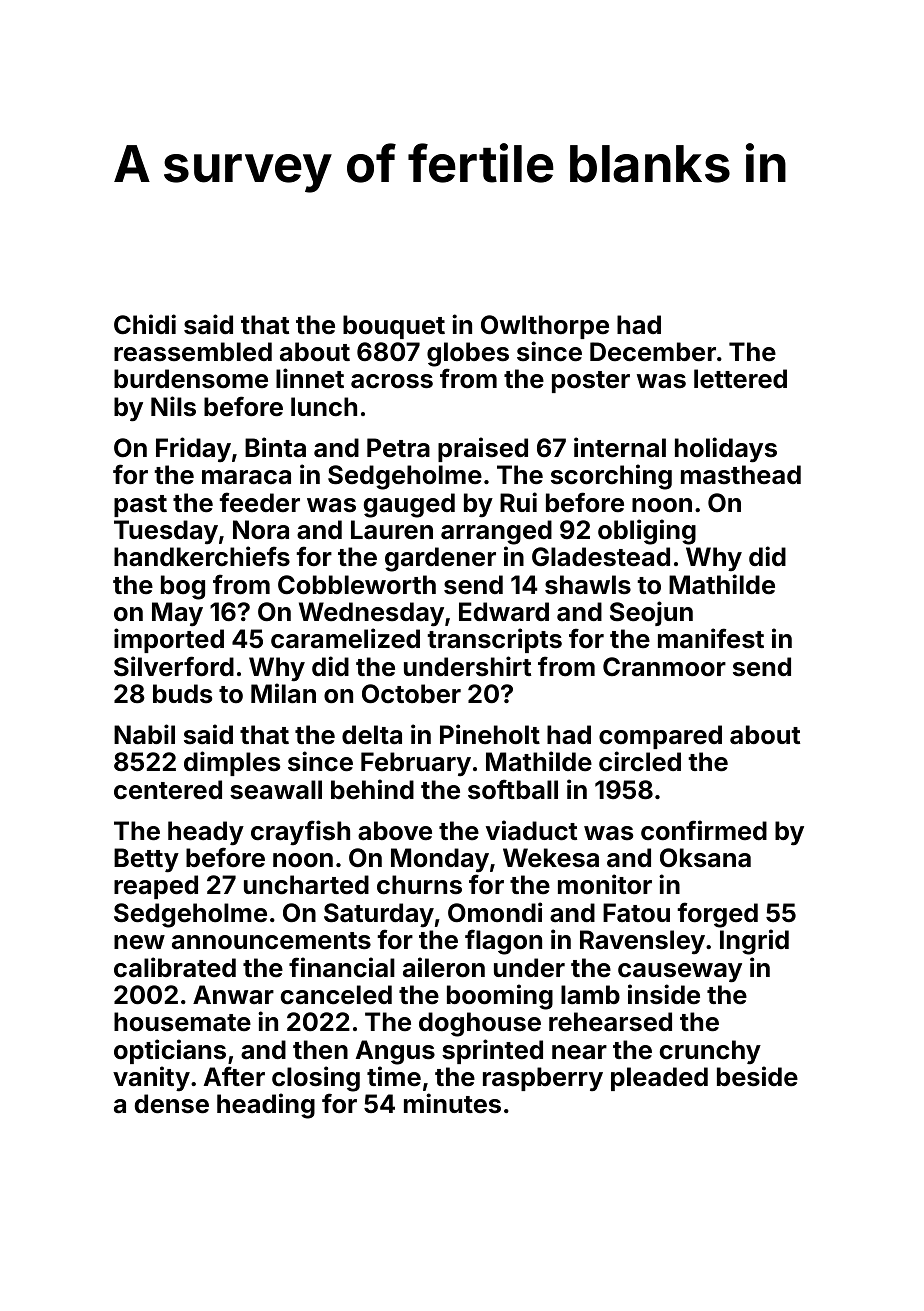 Image resolution: width=924 pixels, height=1311 pixels. I want to click on Owlthorpe, so click(545, 327).
